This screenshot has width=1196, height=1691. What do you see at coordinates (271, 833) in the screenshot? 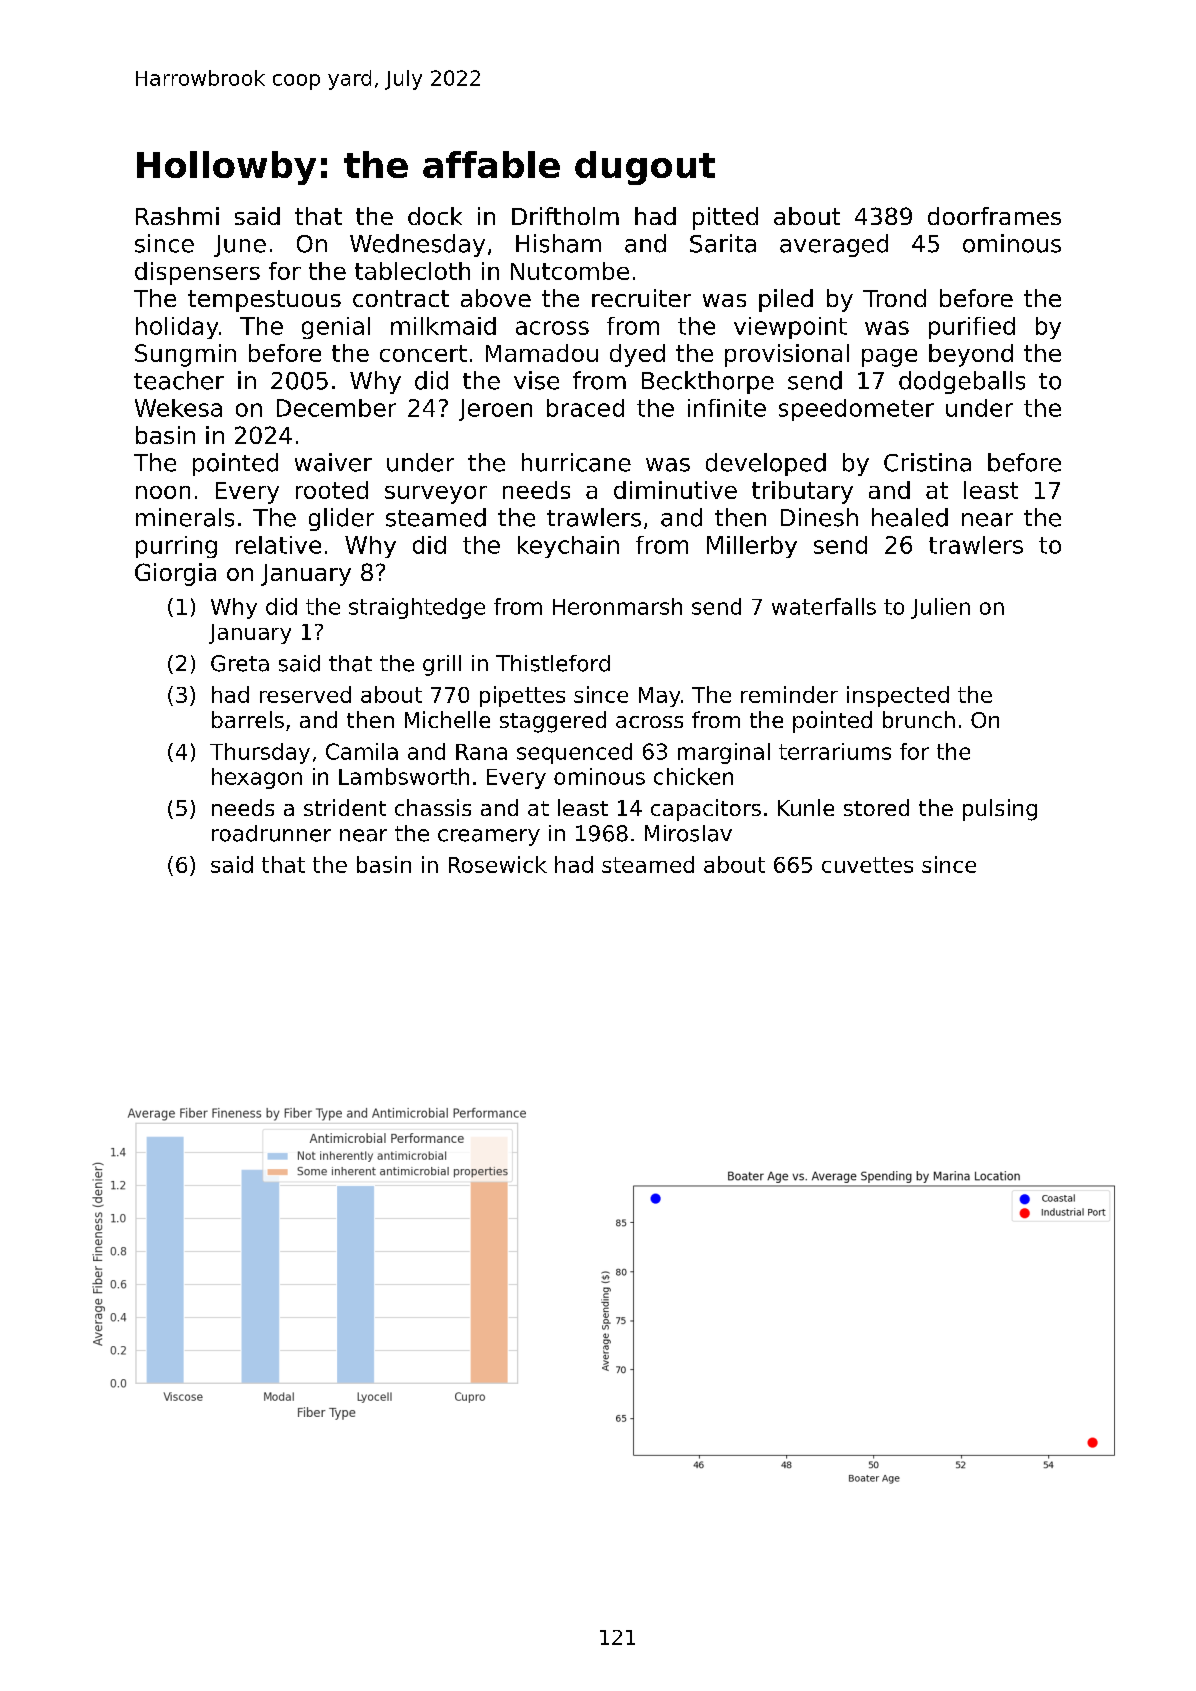
I see `roadrunner` at bounding box center [271, 833].
